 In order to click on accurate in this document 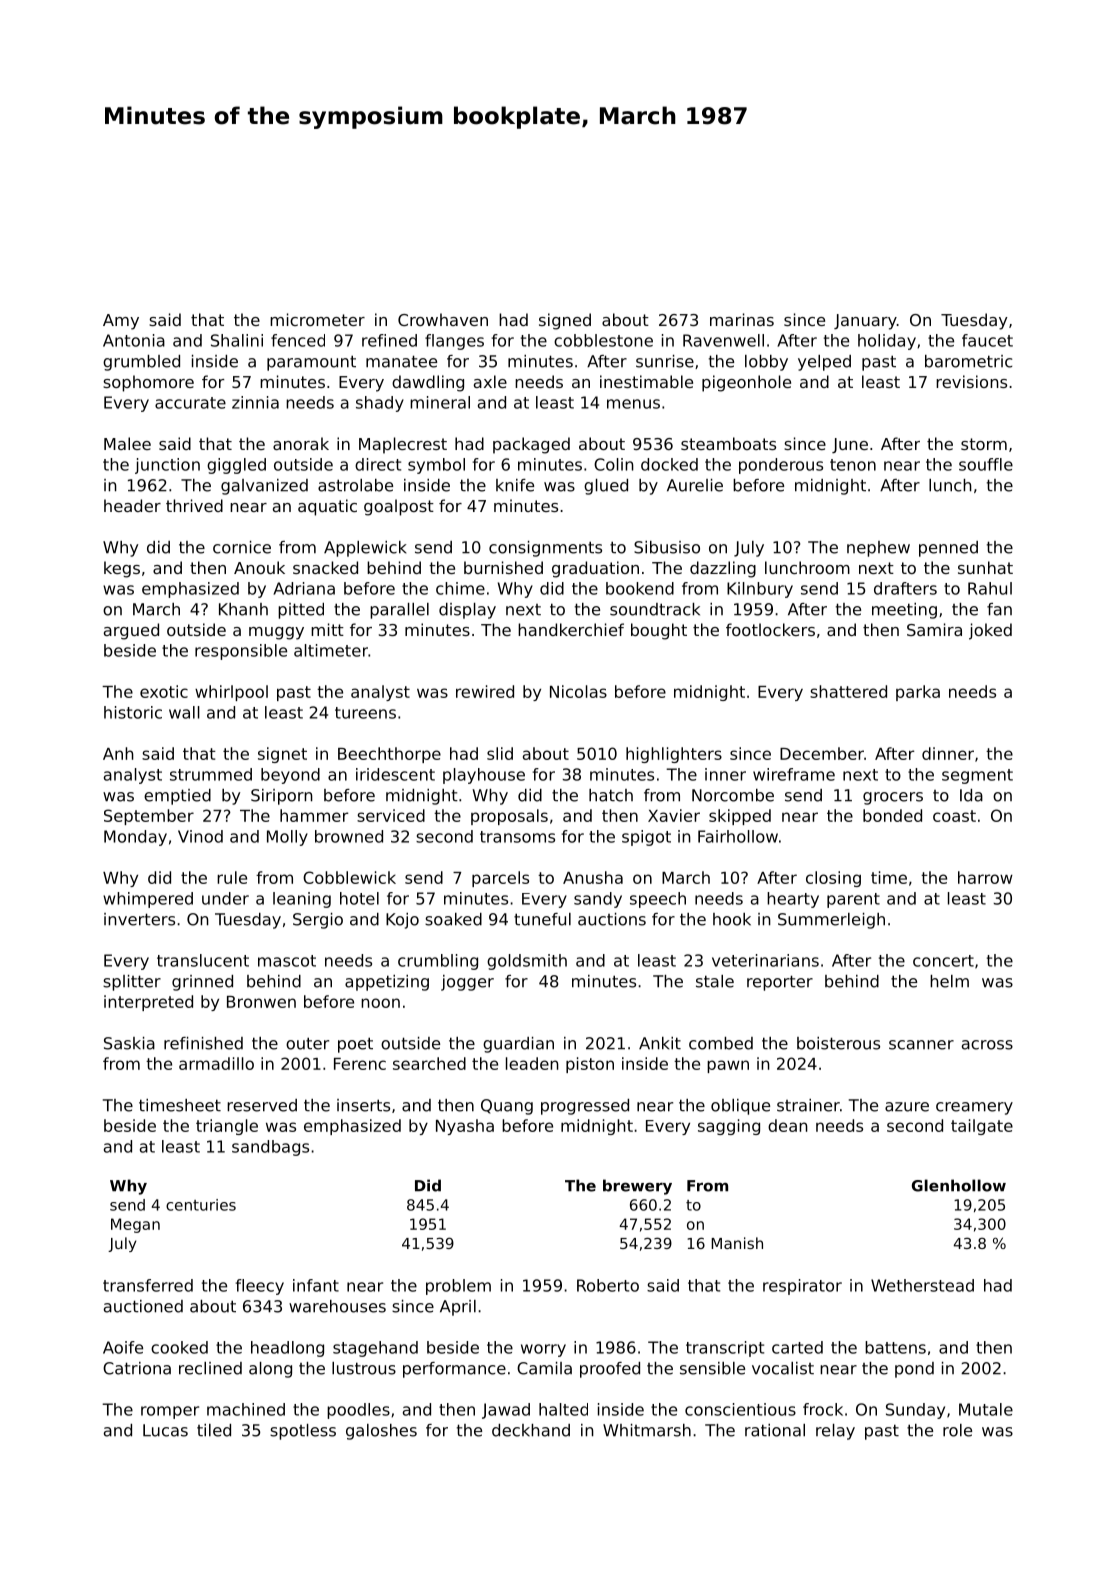, I will do `click(190, 403)`.
